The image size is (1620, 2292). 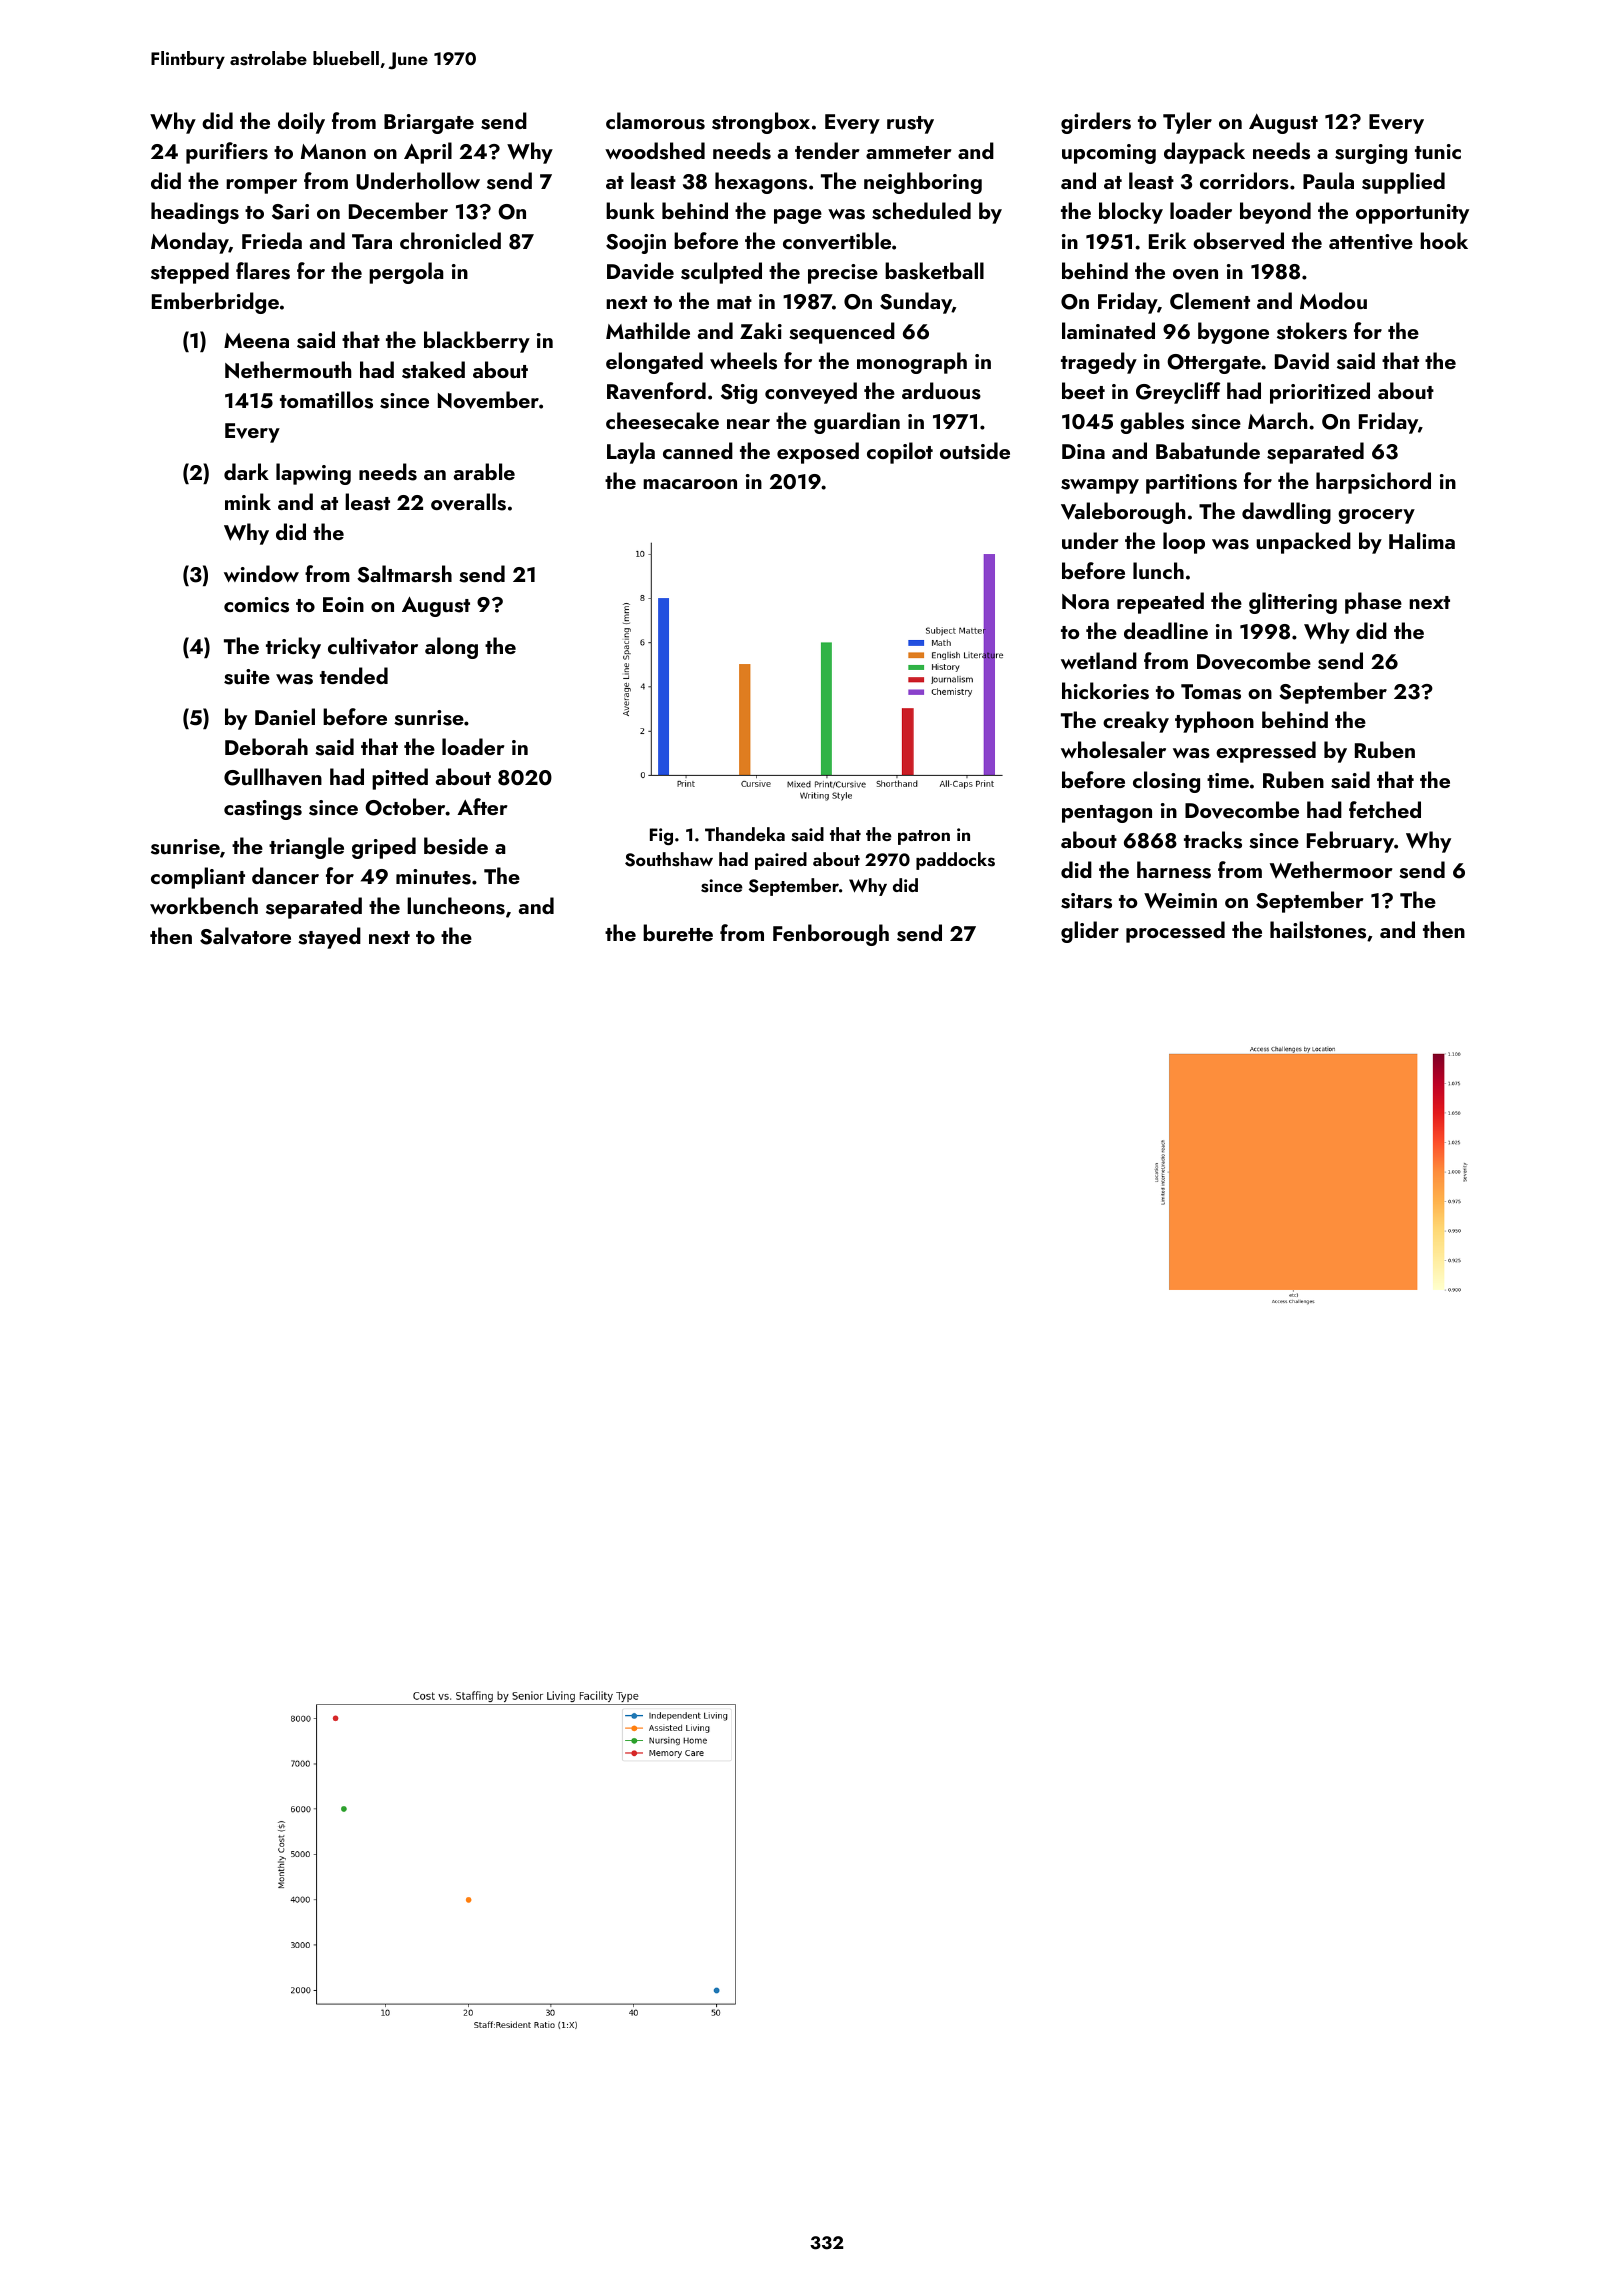 I want to click on glider, so click(x=1090, y=932).
